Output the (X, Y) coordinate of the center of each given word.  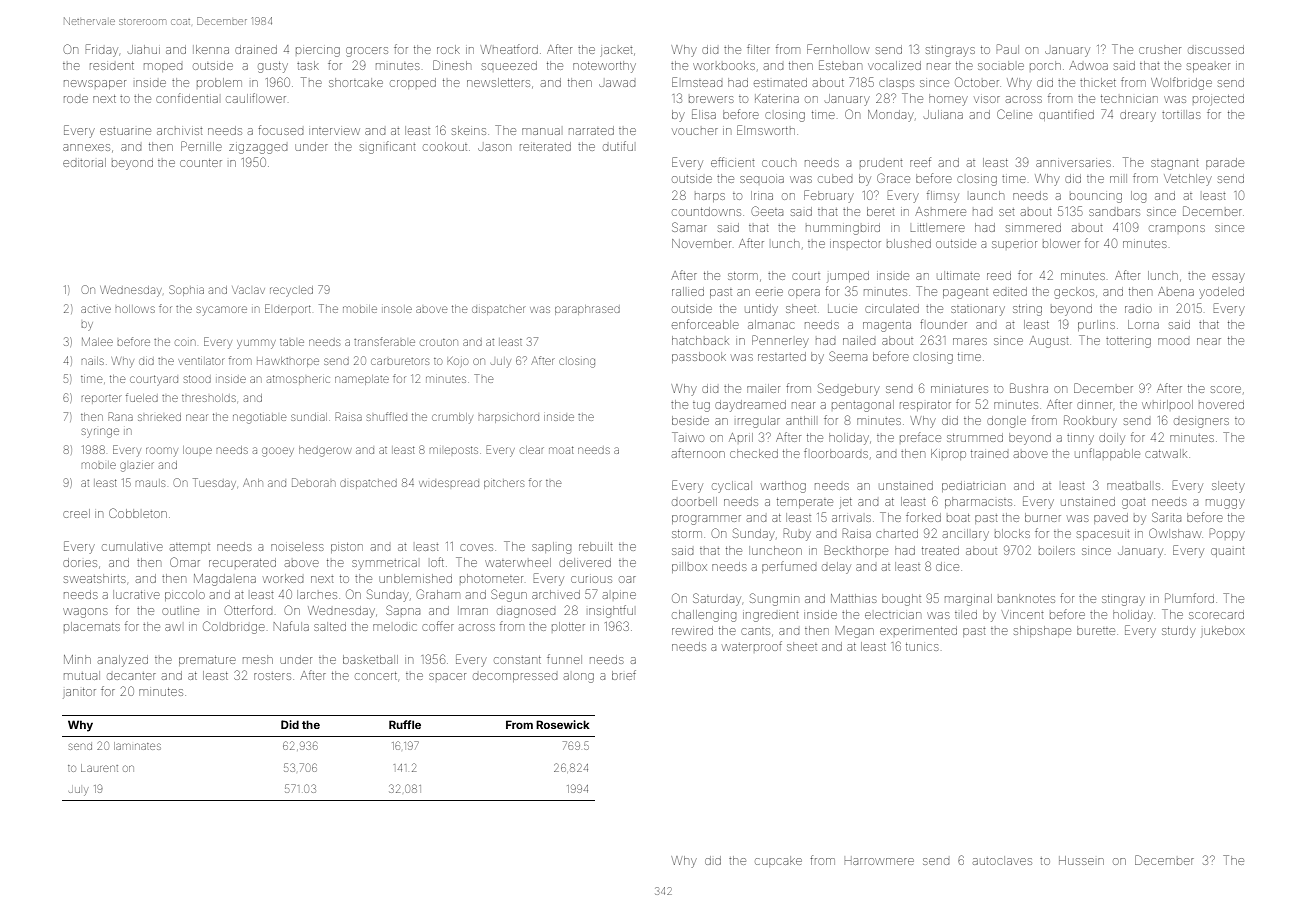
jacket (616, 51)
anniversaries (1073, 163)
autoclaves (1002, 860)
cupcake (778, 861)
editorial (84, 162)
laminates (137, 746)
